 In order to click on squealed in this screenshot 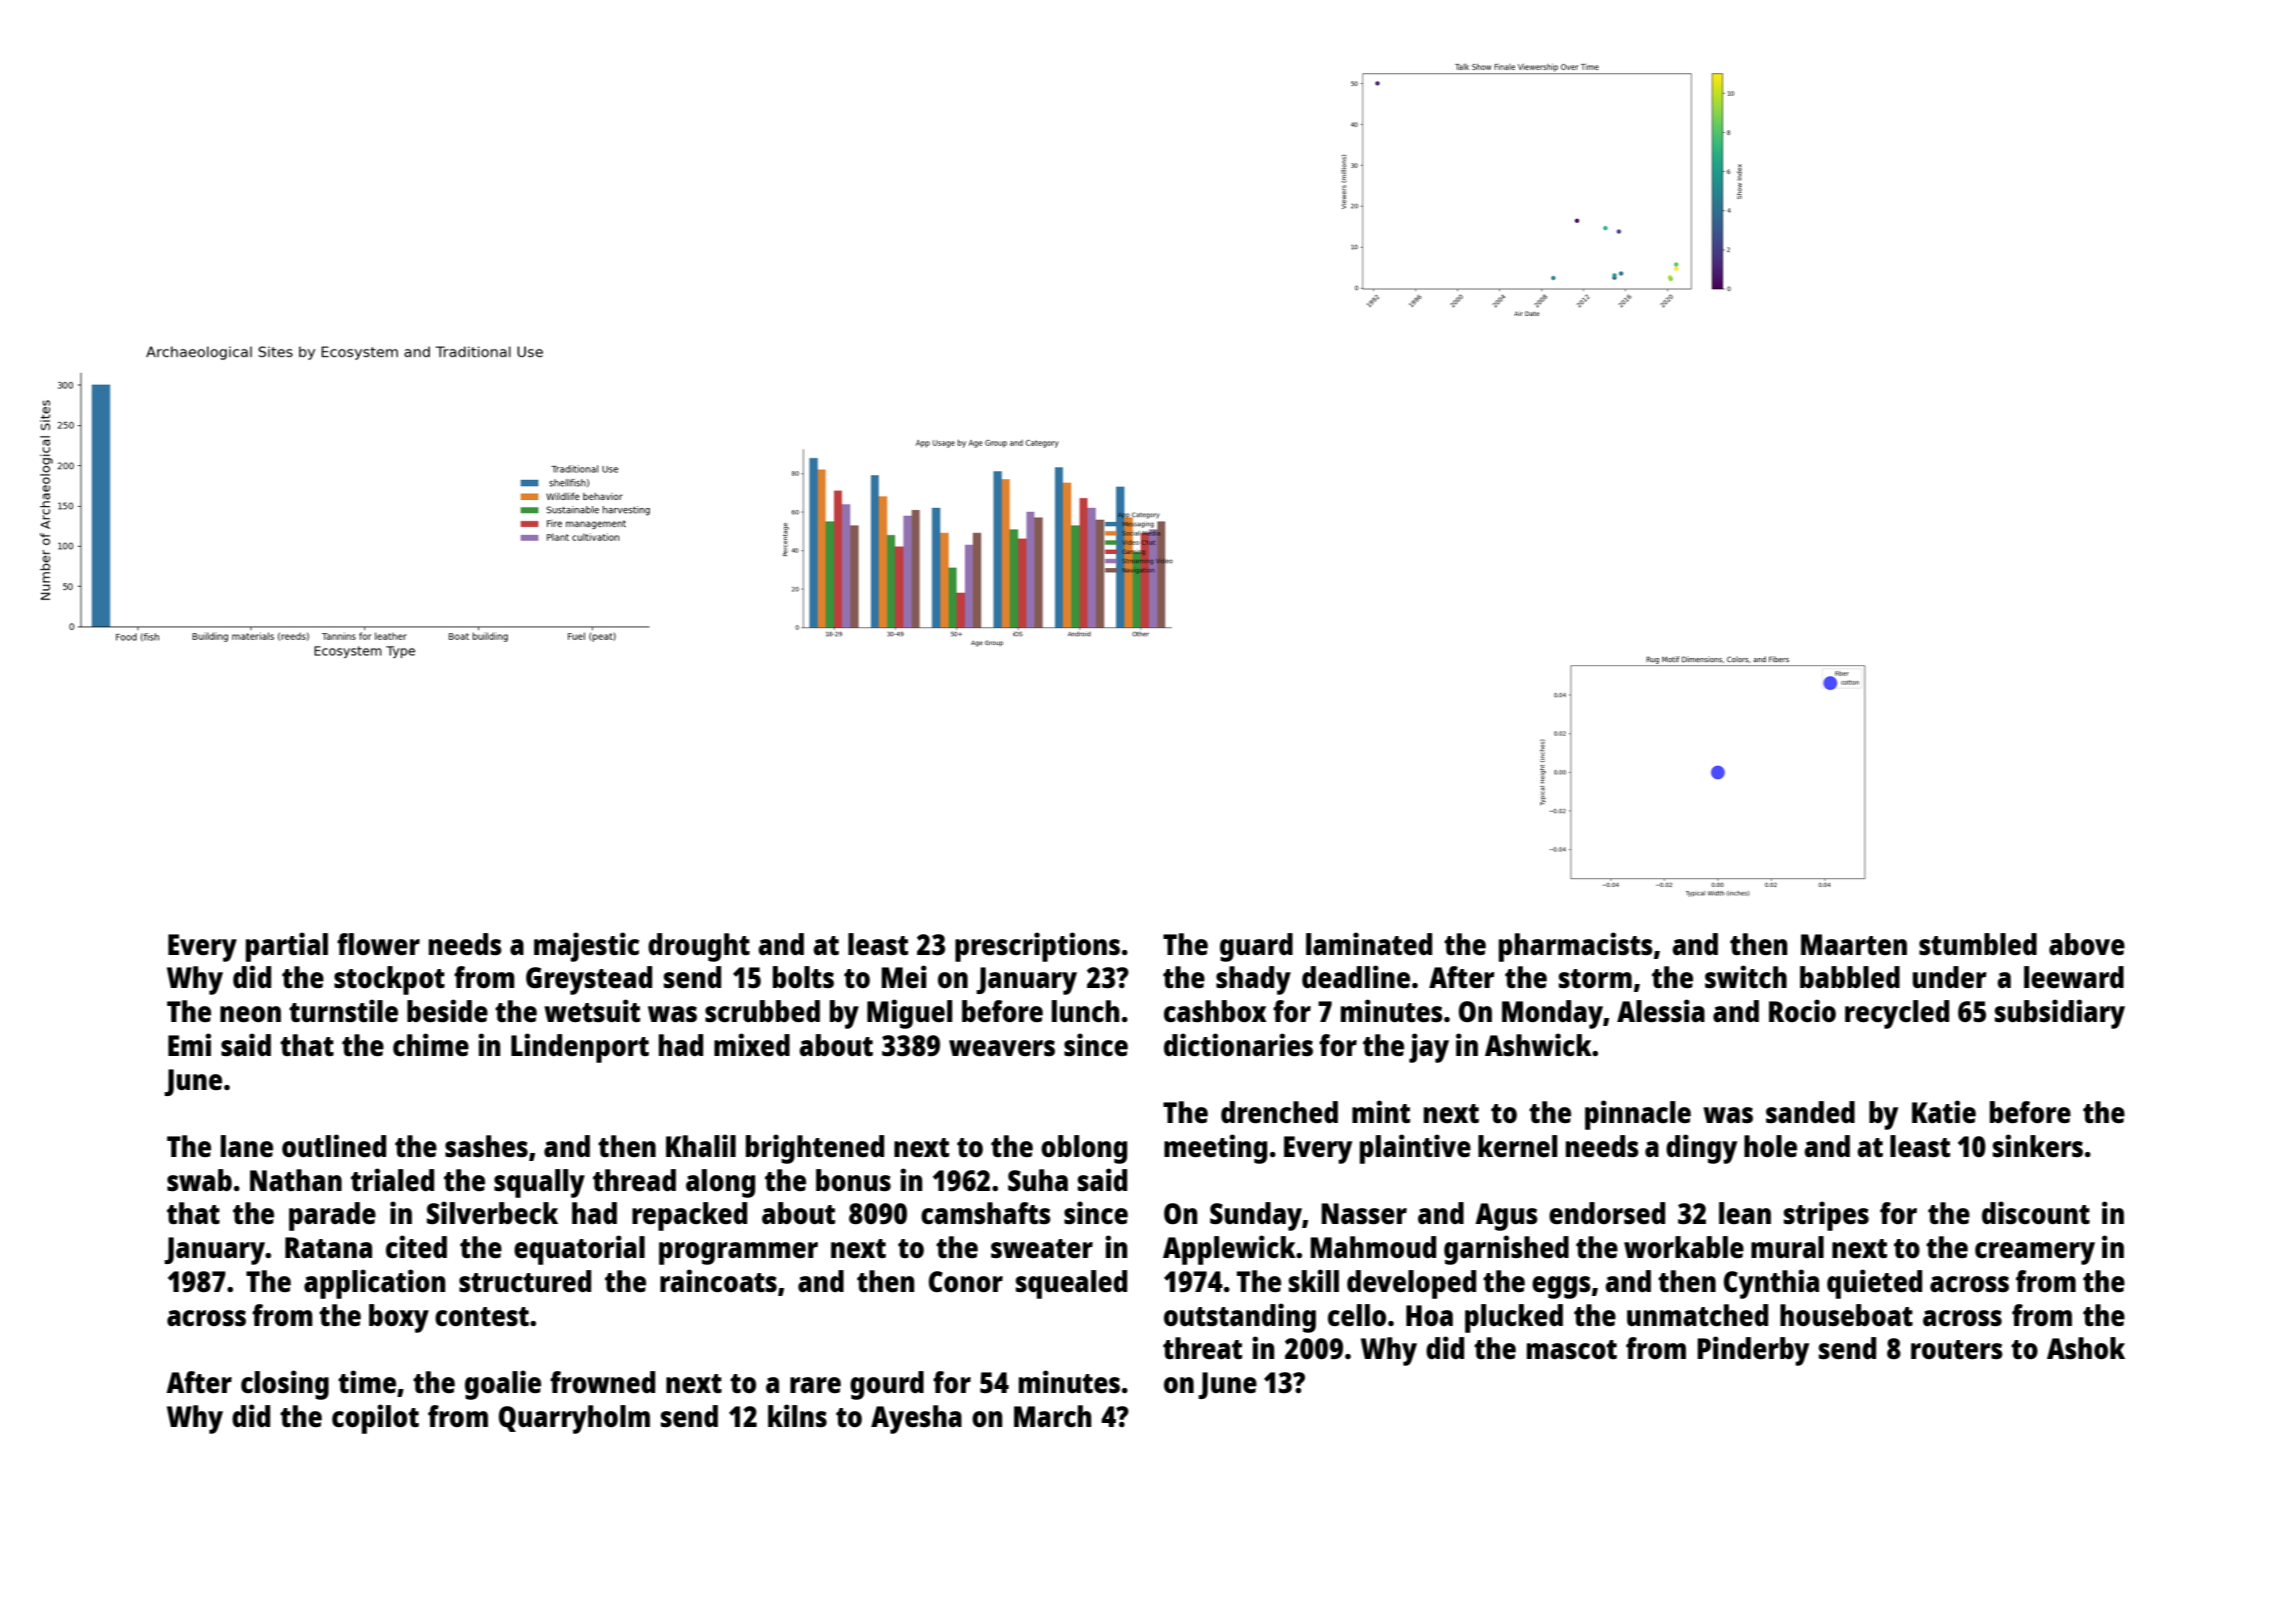, I will do `click(1071, 1284)`.
